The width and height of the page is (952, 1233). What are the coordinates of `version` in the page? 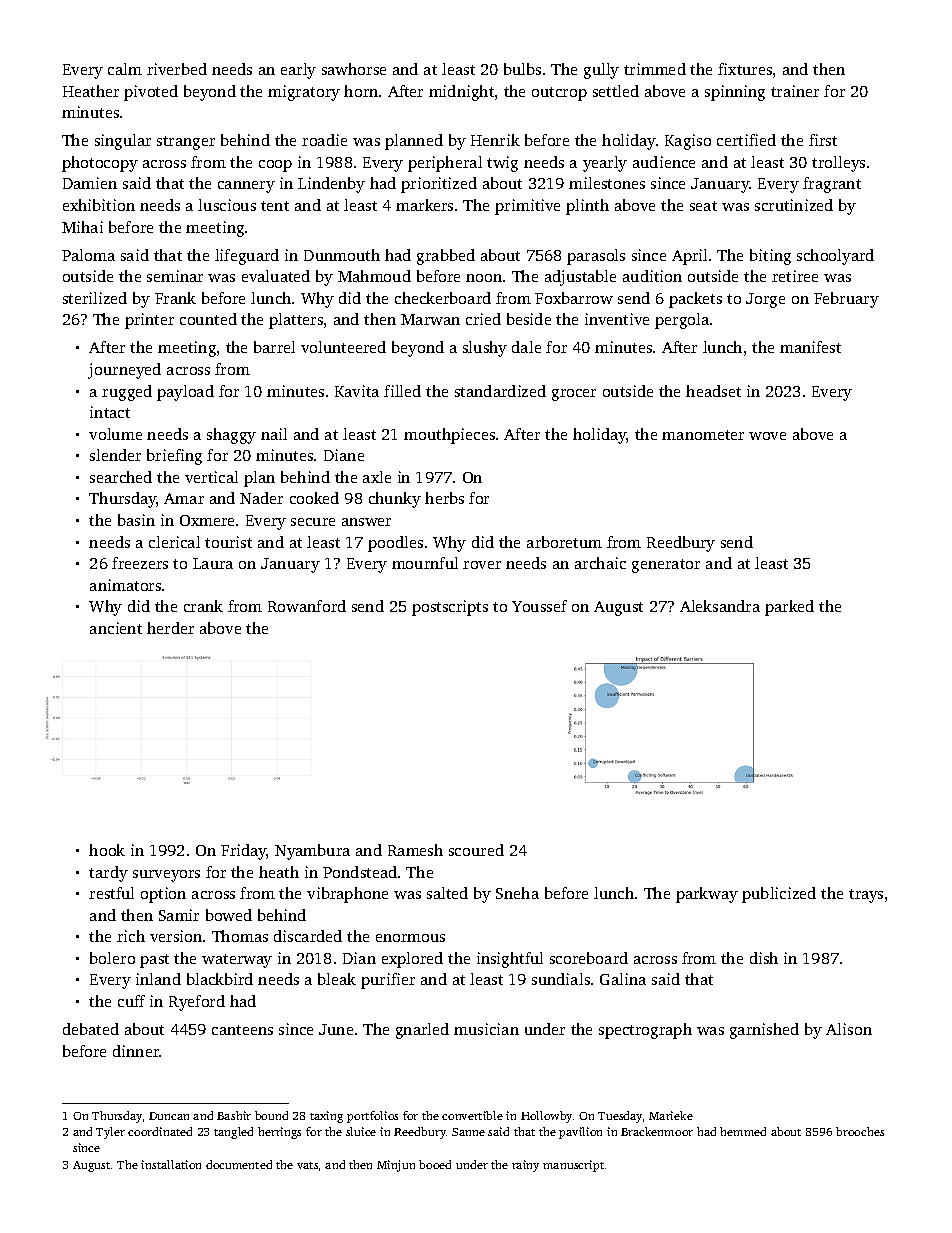 It's located at (176, 936).
